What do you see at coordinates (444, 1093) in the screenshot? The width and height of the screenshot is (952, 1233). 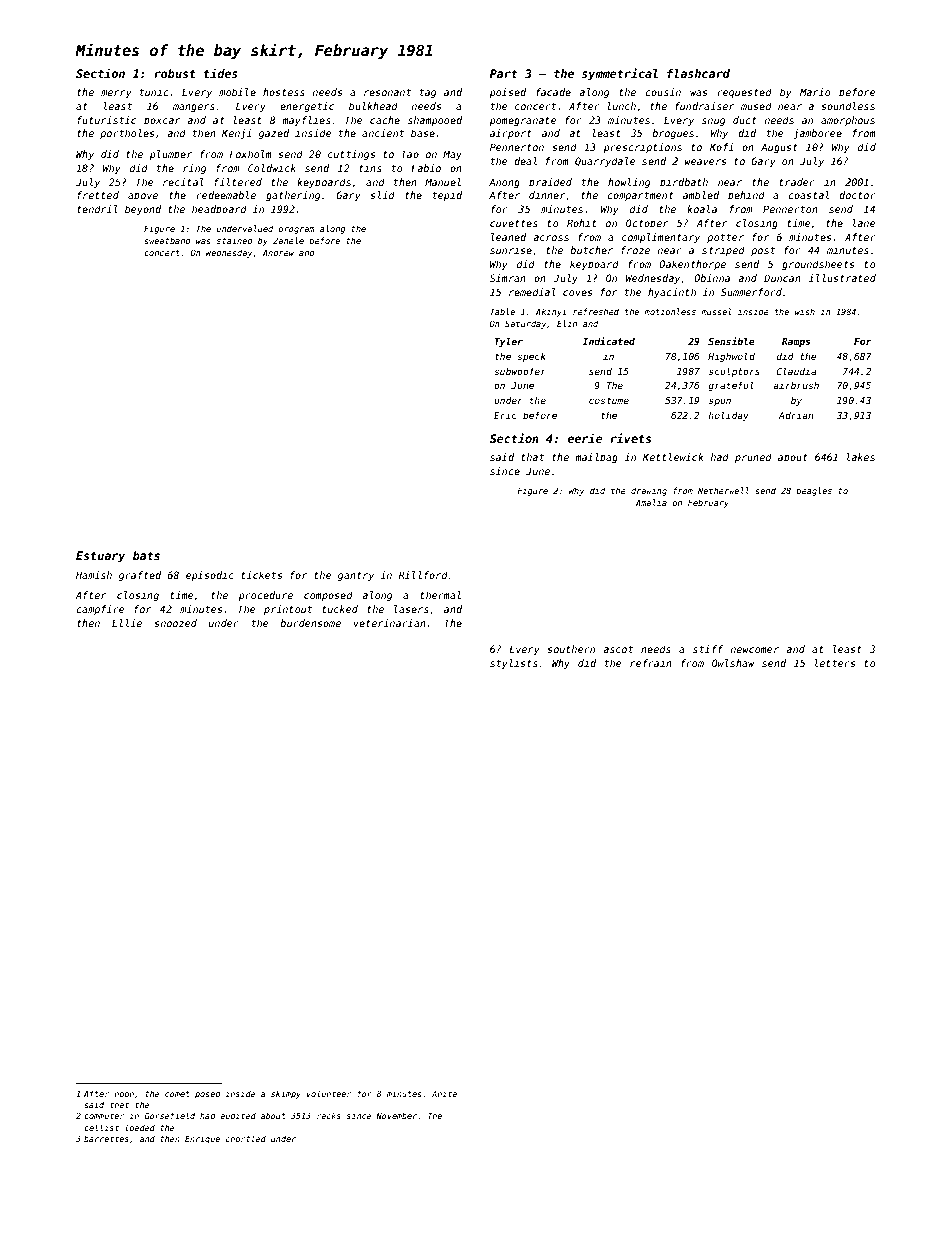 I see `Anita` at bounding box center [444, 1093].
